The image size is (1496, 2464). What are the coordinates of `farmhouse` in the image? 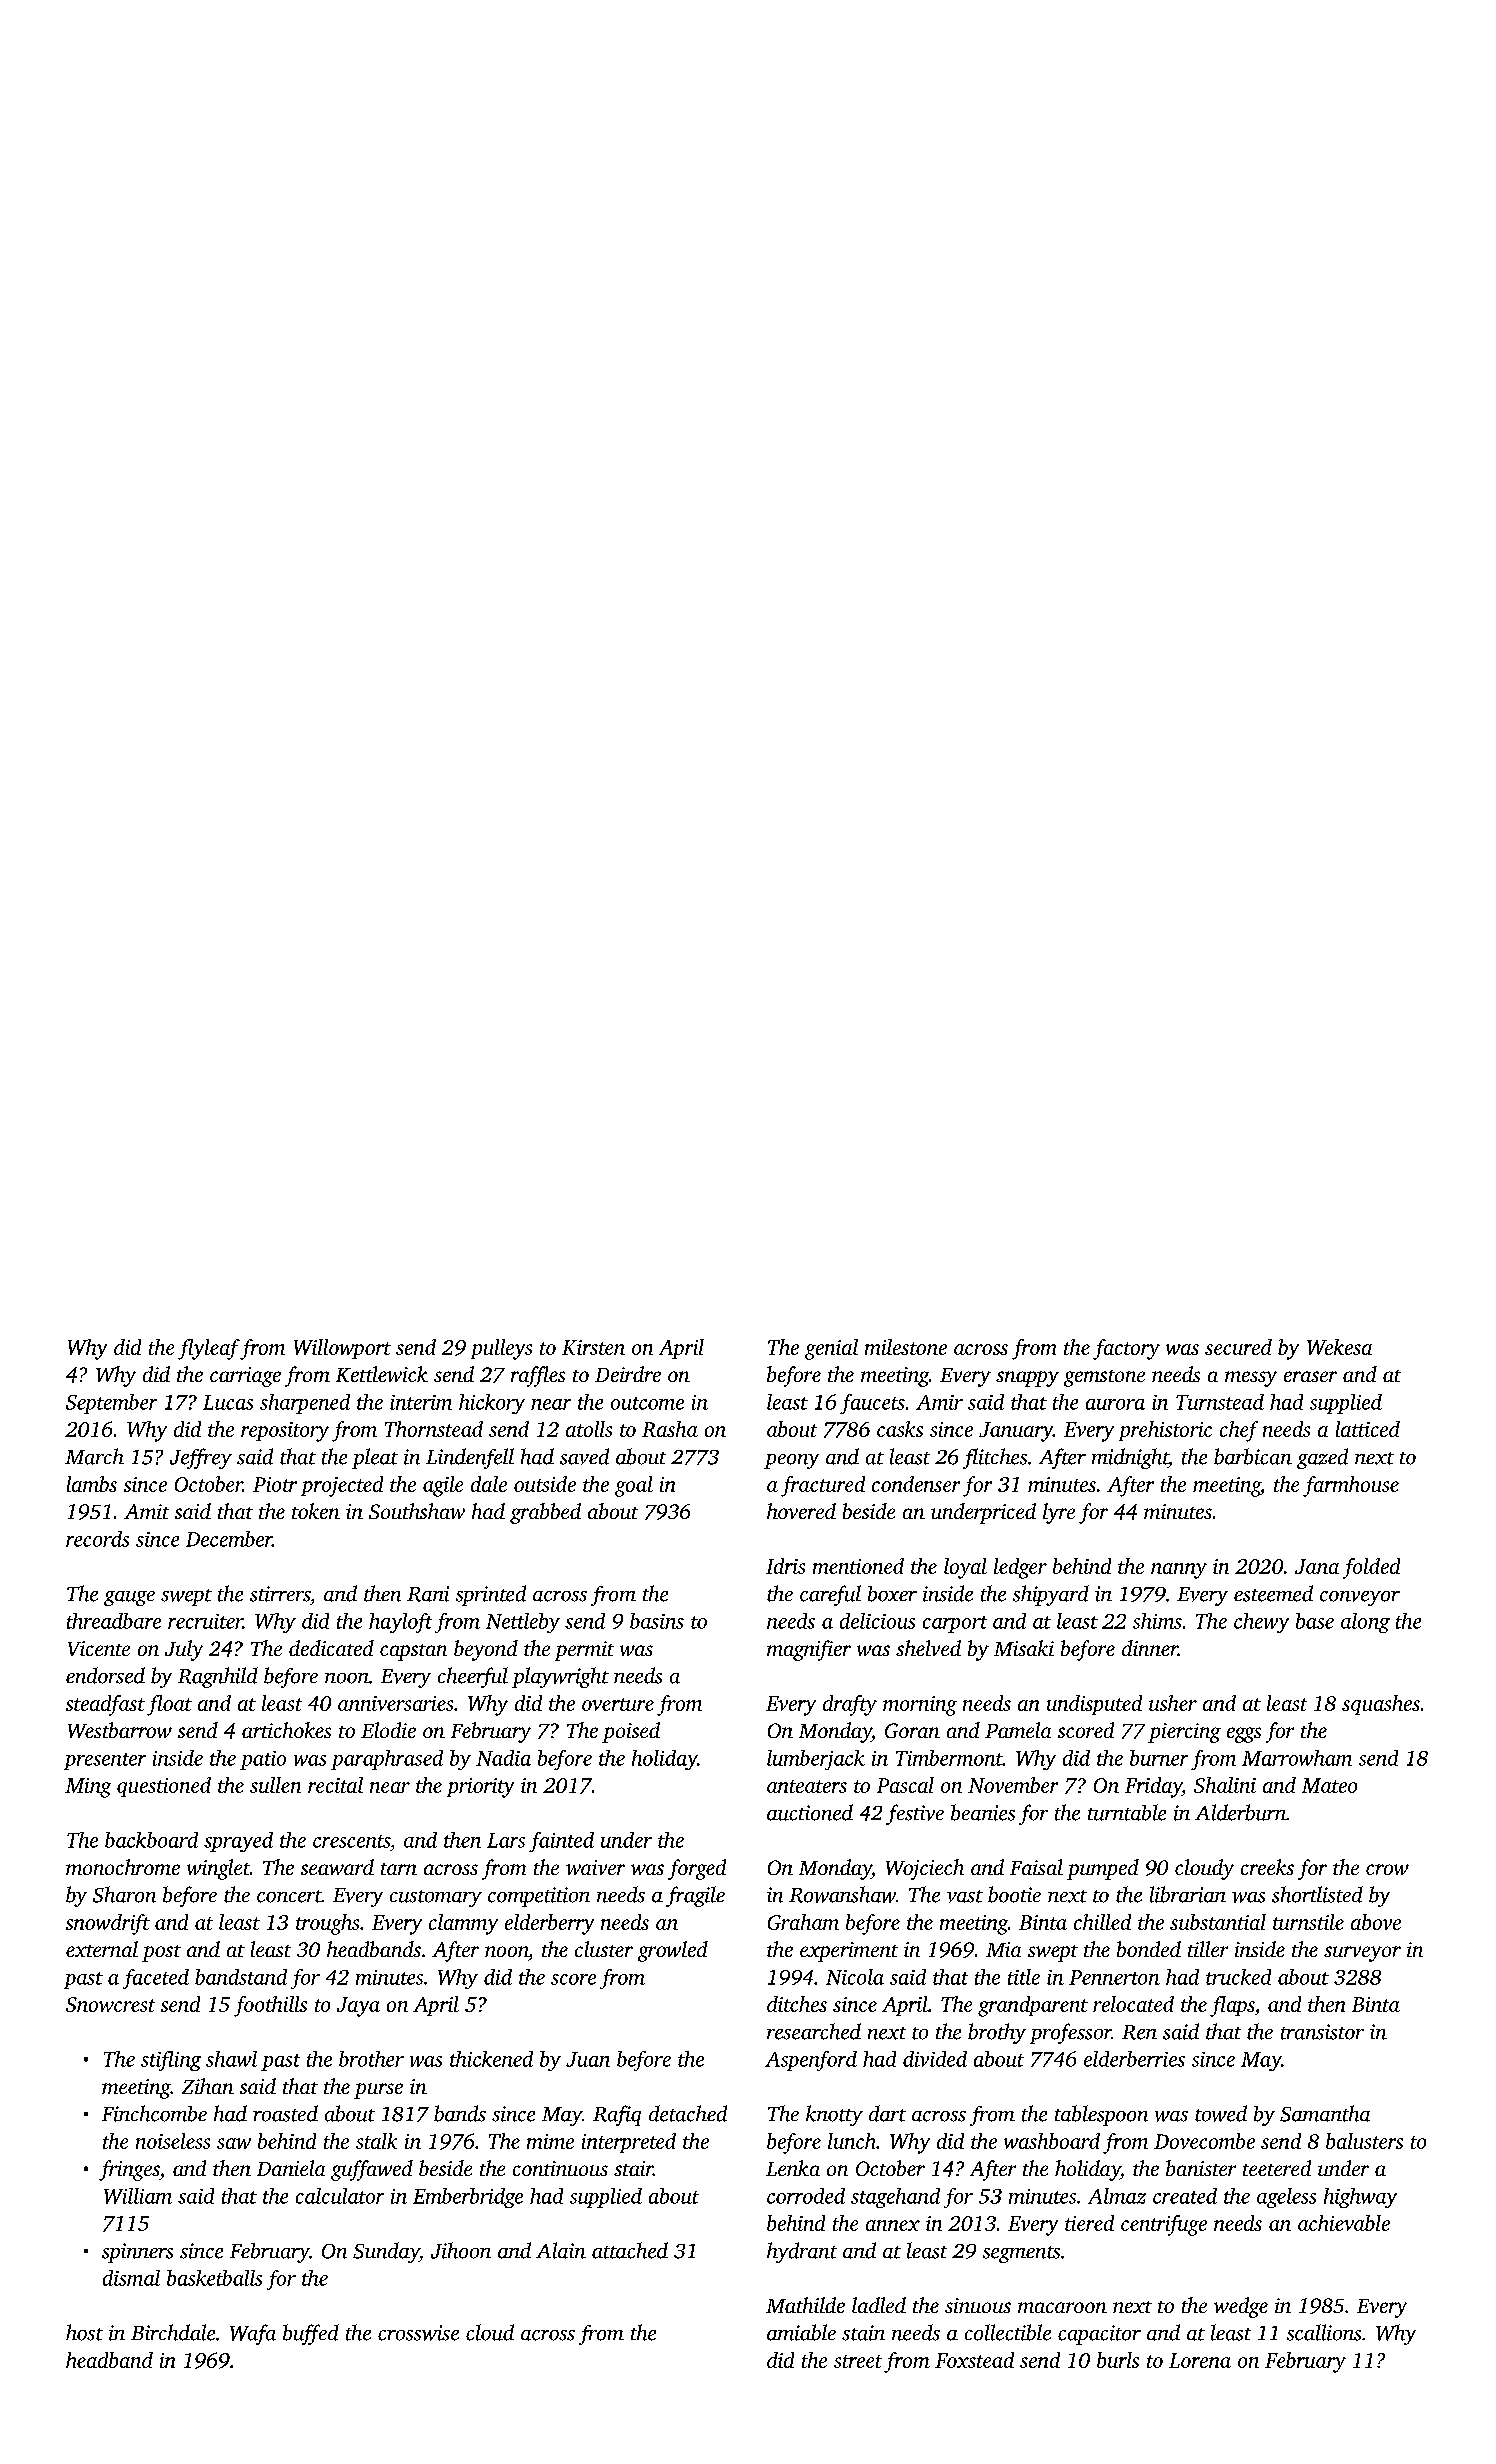 It's located at (1351, 1486).
